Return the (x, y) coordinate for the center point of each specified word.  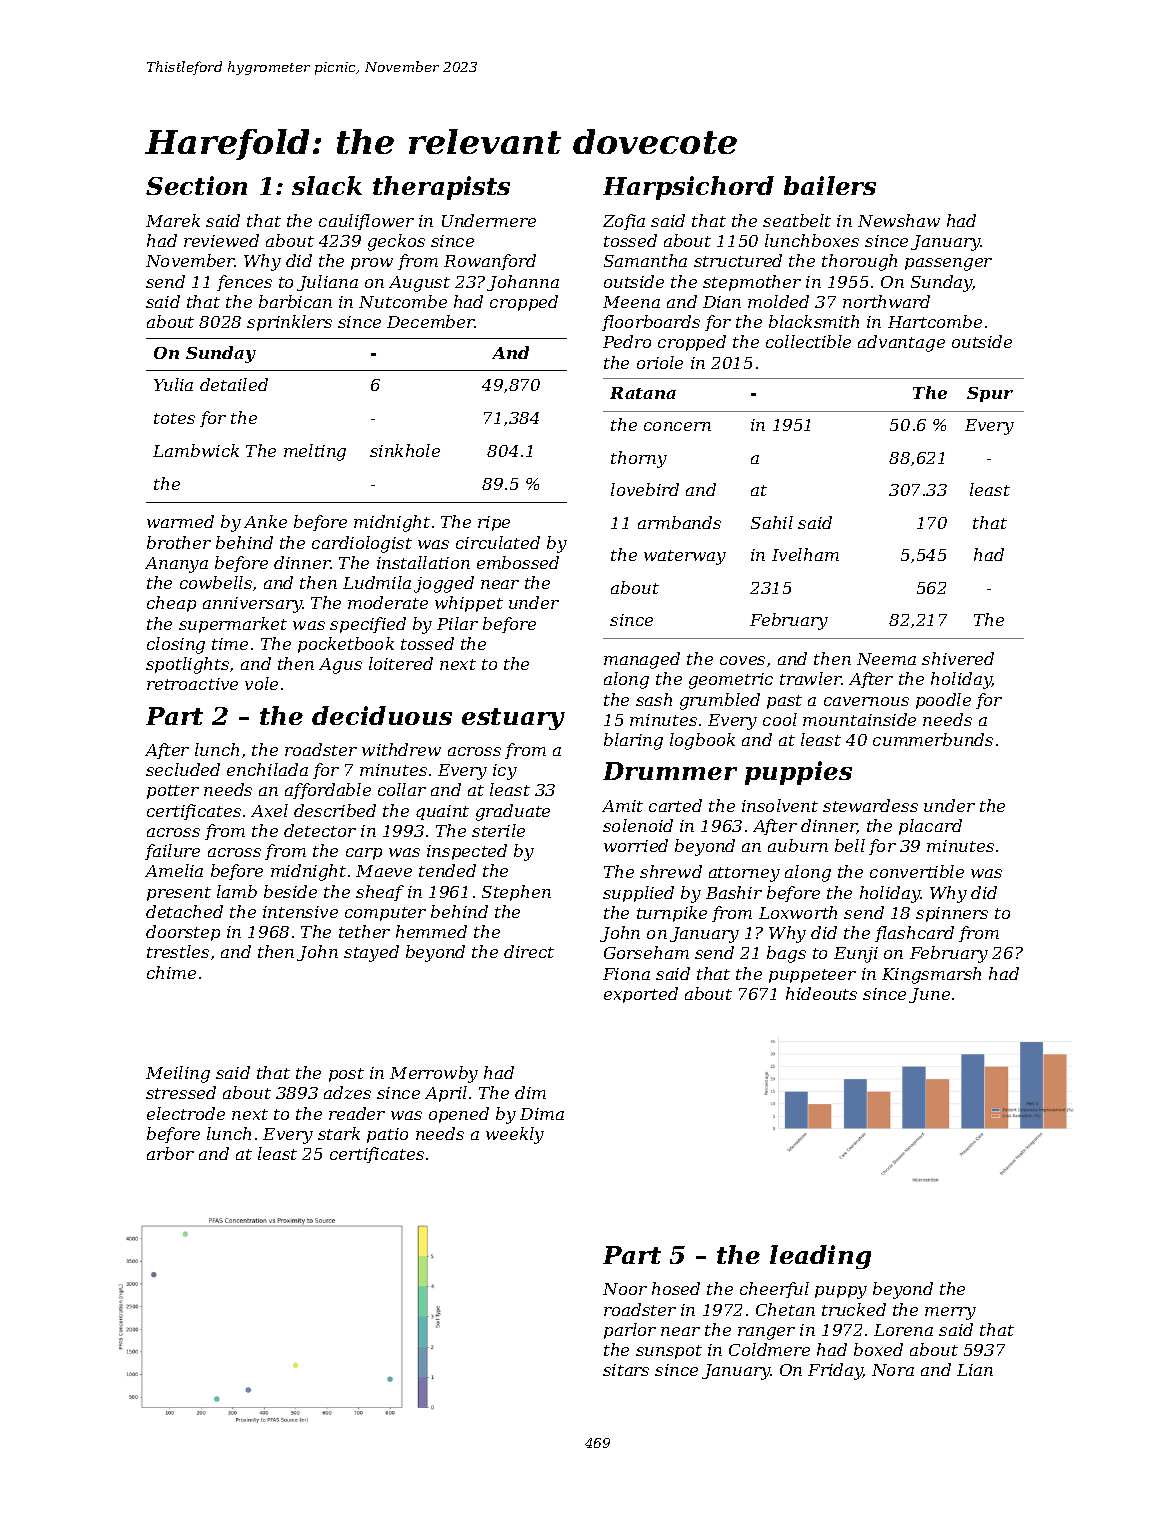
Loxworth (798, 912)
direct (529, 951)
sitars (626, 1370)
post (346, 1075)
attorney (744, 874)
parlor (630, 1331)
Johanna (523, 283)
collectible (808, 341)
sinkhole (405, 450)
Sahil (772, 522)
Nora (893, 1370)
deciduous (382, 715)
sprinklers (289, 323)
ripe (494, 523)
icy (505, 772)
